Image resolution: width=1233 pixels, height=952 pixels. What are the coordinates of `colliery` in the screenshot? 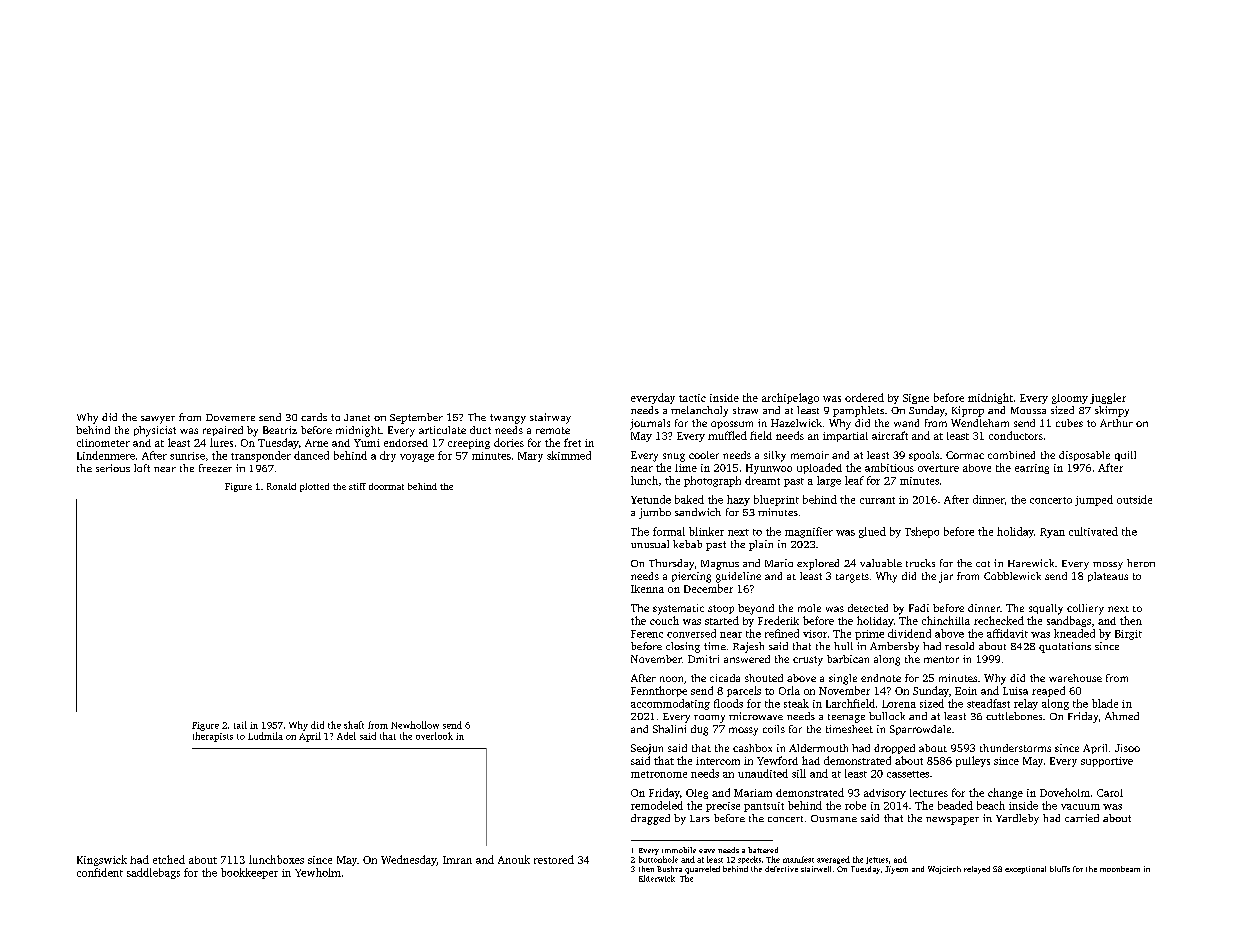 It's located at (1085, 609).
